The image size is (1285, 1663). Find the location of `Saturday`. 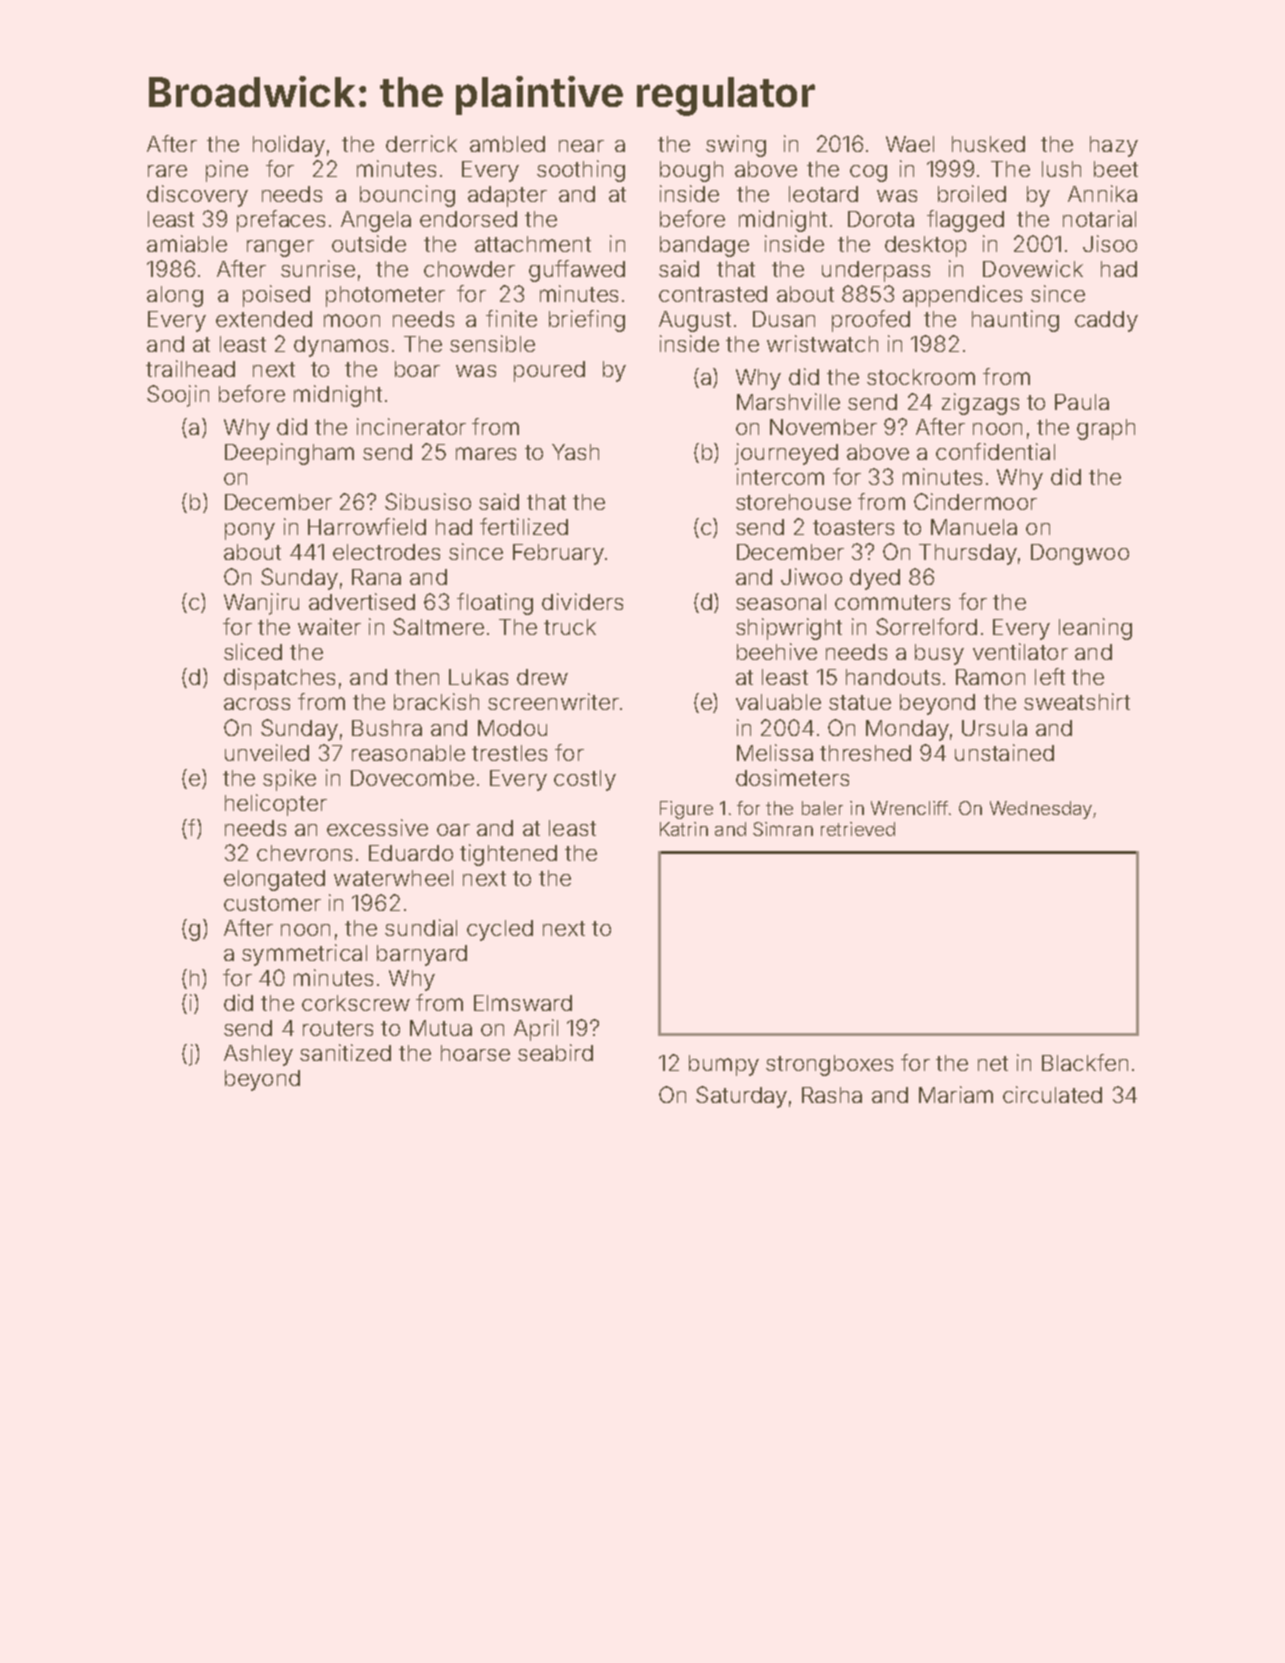

Saturday is located at coordinates (741, 1097).
